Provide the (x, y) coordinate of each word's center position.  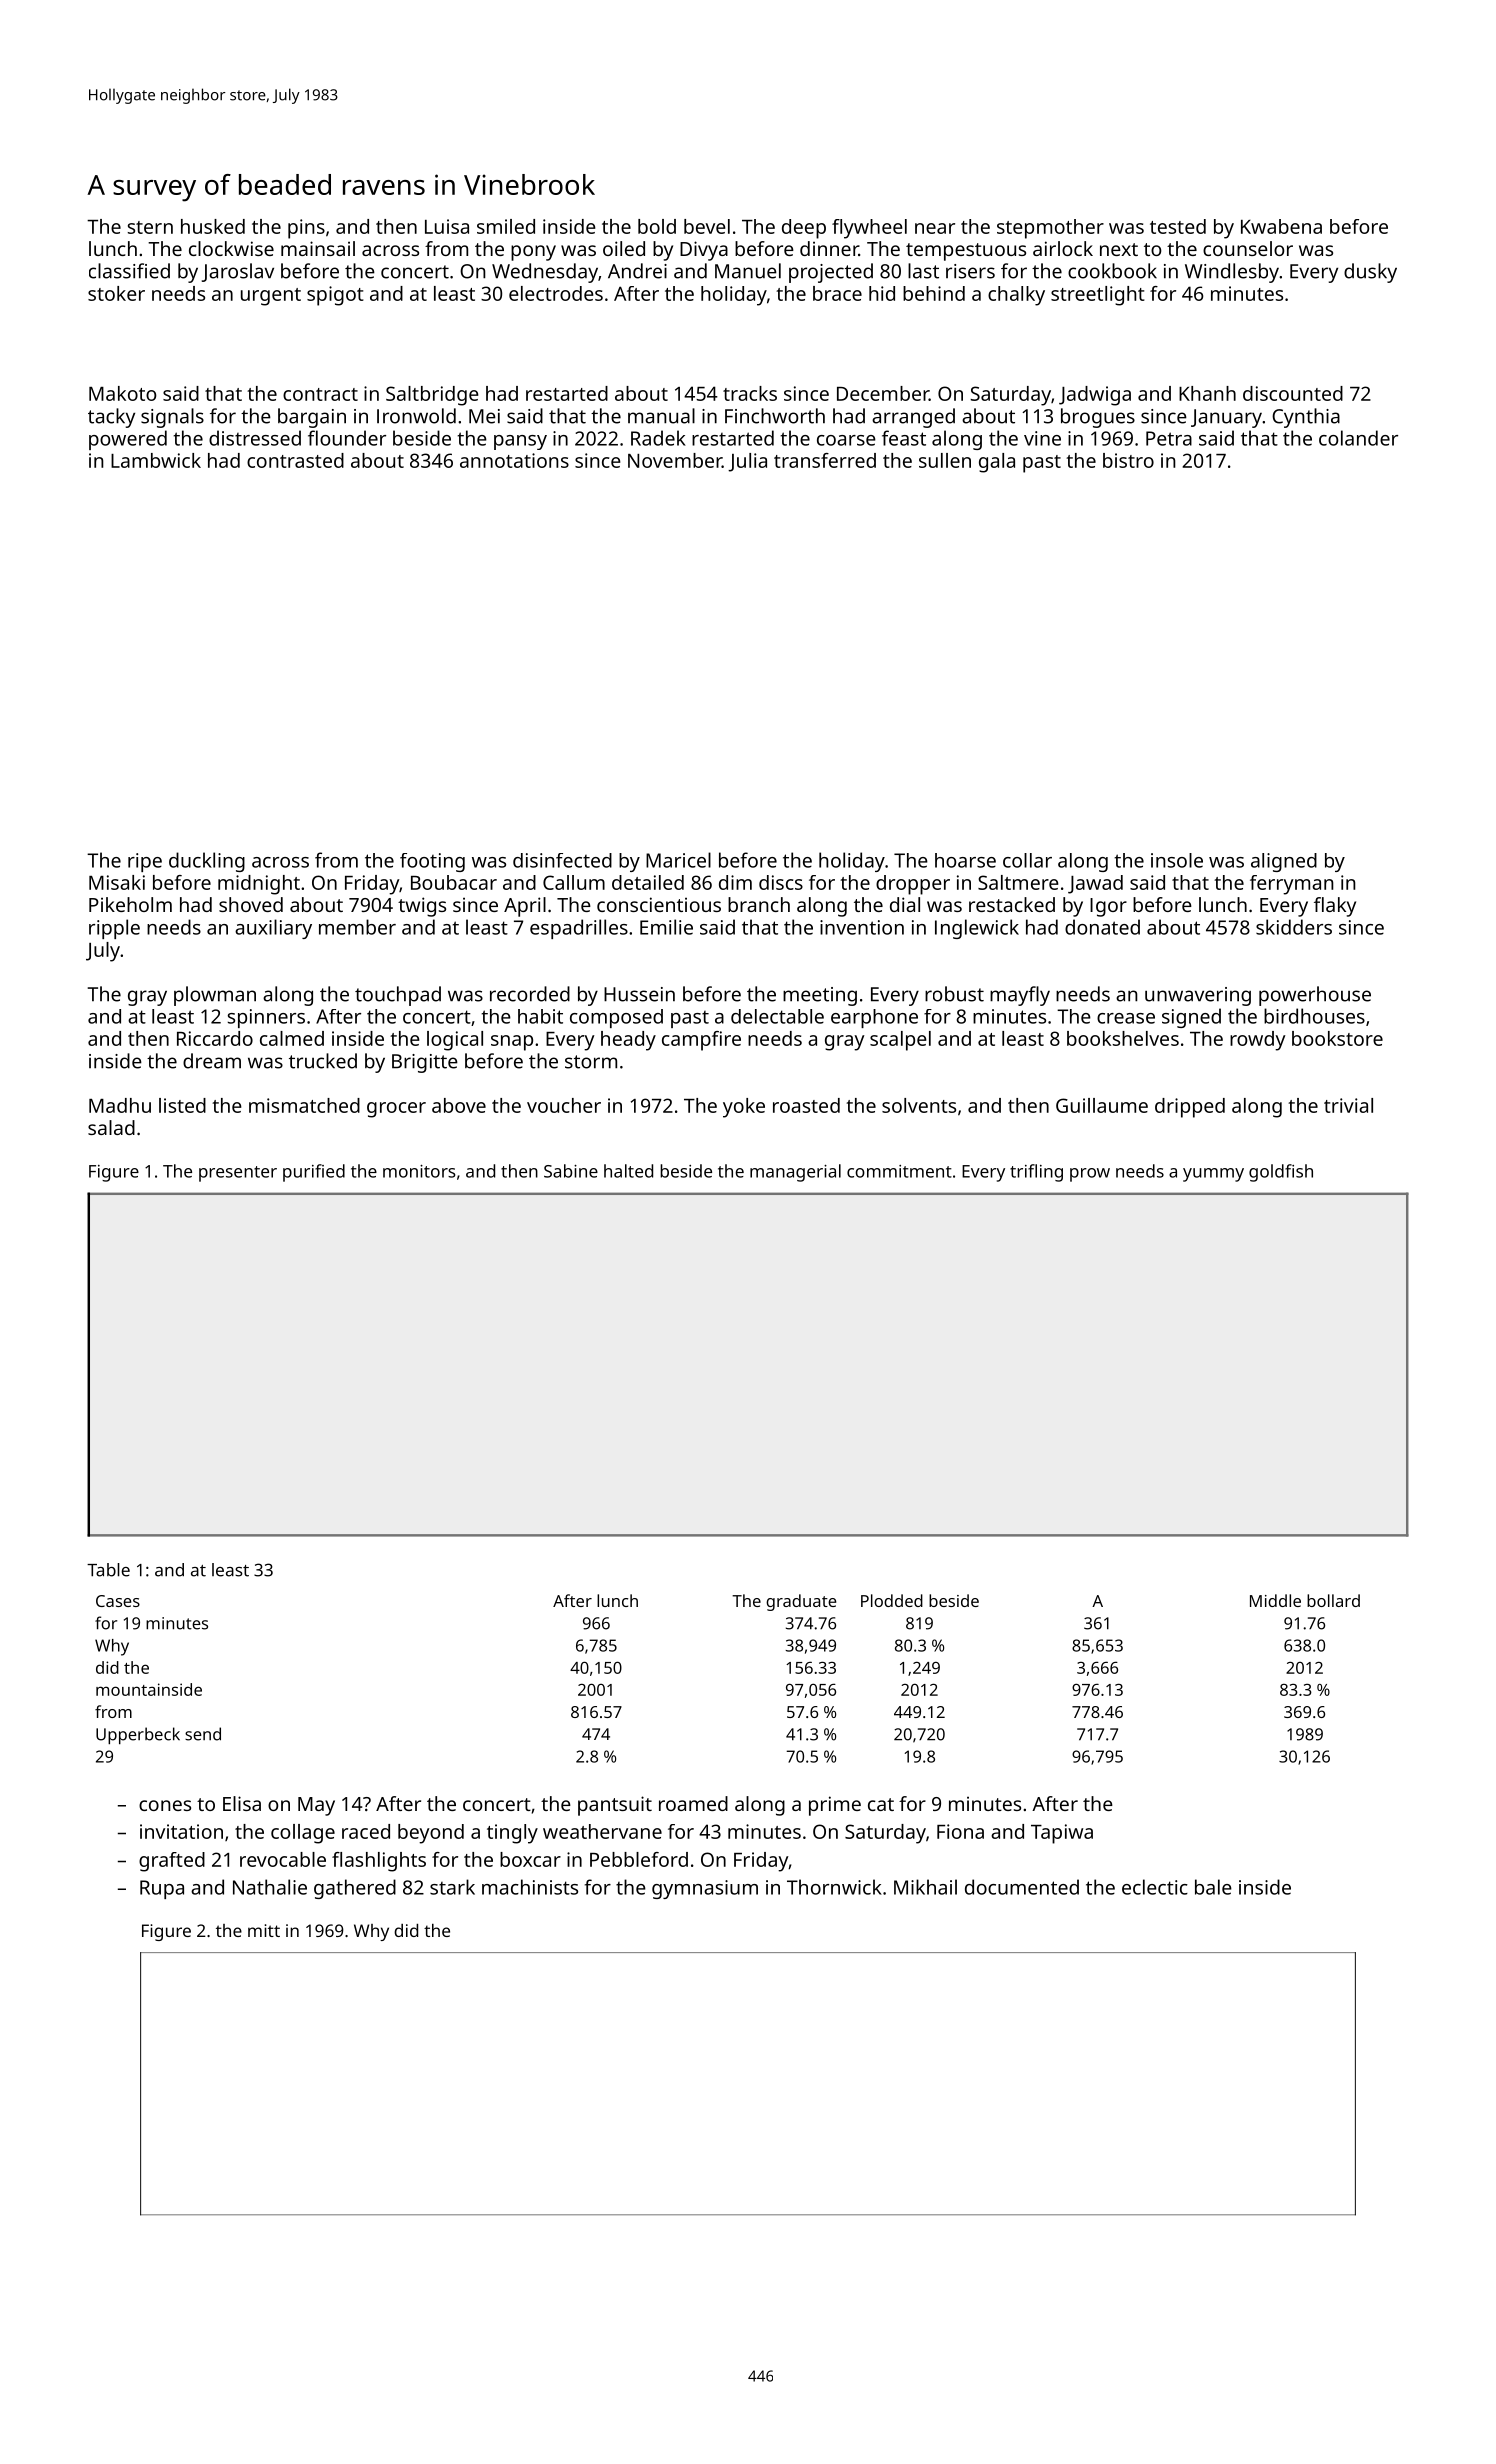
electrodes (556, 293)
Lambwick (156, 460)
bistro (1128, 460)
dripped (1190, 1108)
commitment (899, 1171)
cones (165, 1805)
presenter (238, 1174)
